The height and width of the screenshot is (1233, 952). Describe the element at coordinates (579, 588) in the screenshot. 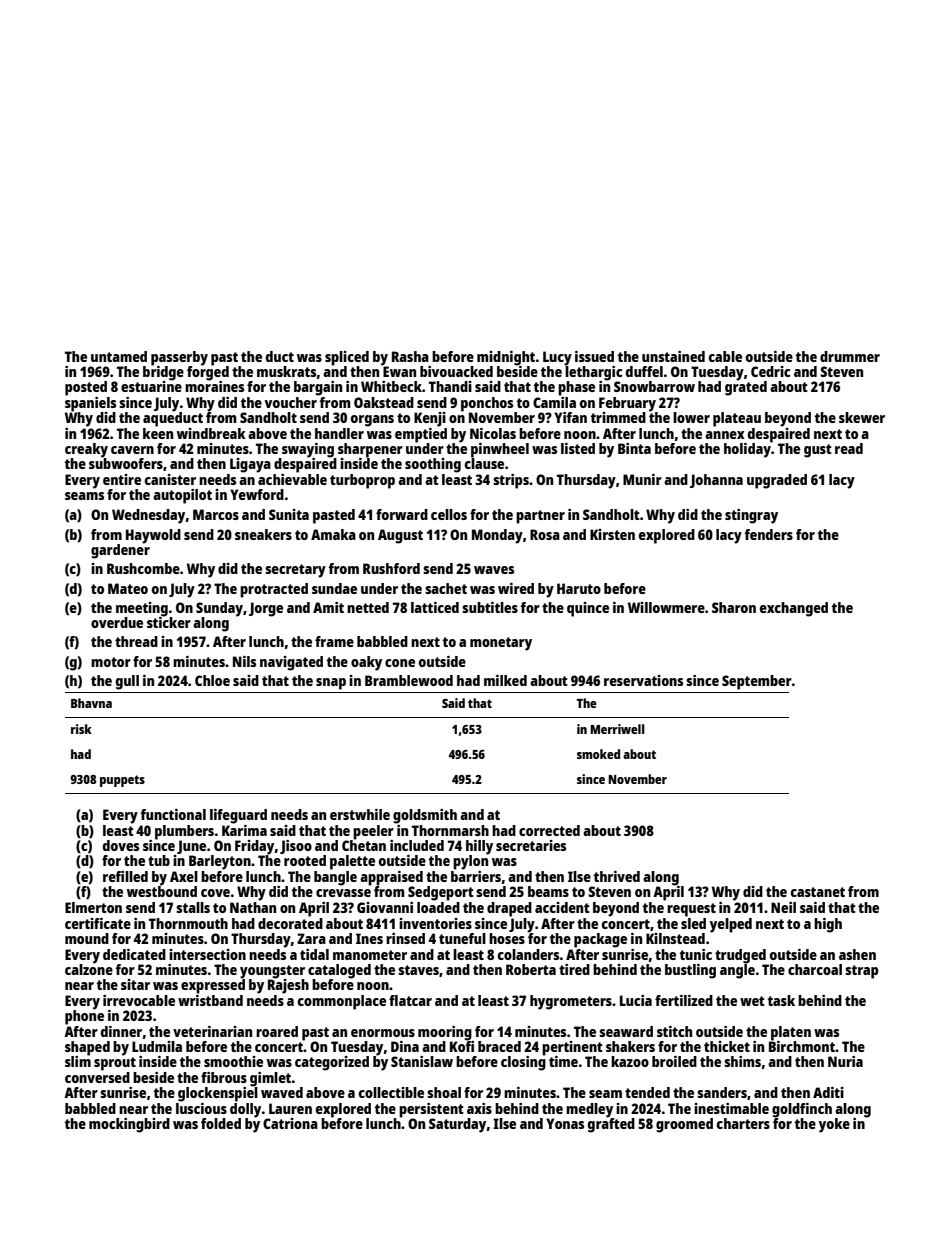

I see `Haruto` at that location.
